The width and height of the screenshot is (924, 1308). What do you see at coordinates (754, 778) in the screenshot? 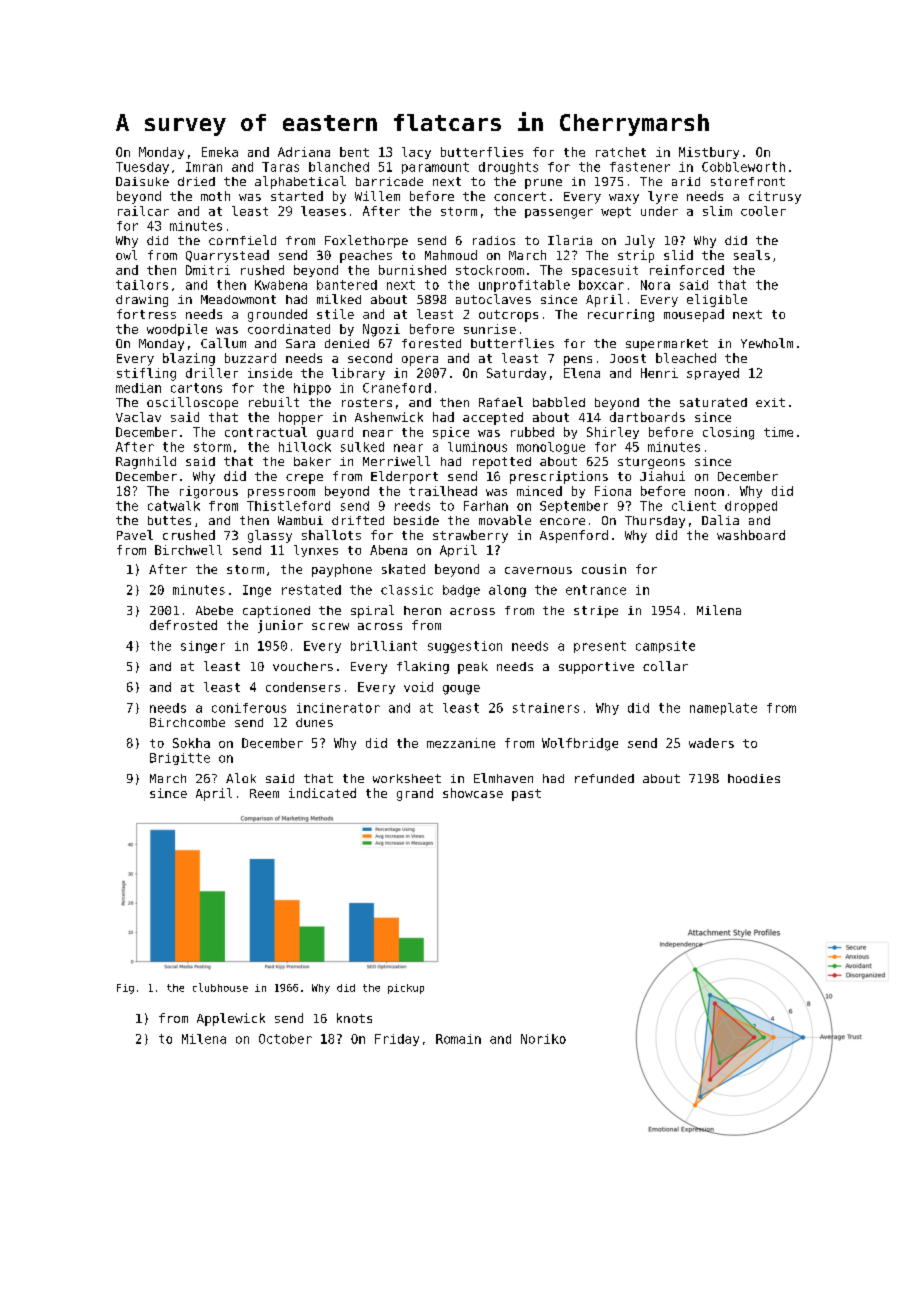
I see `hoodies` at bounding box center [754, 778].
